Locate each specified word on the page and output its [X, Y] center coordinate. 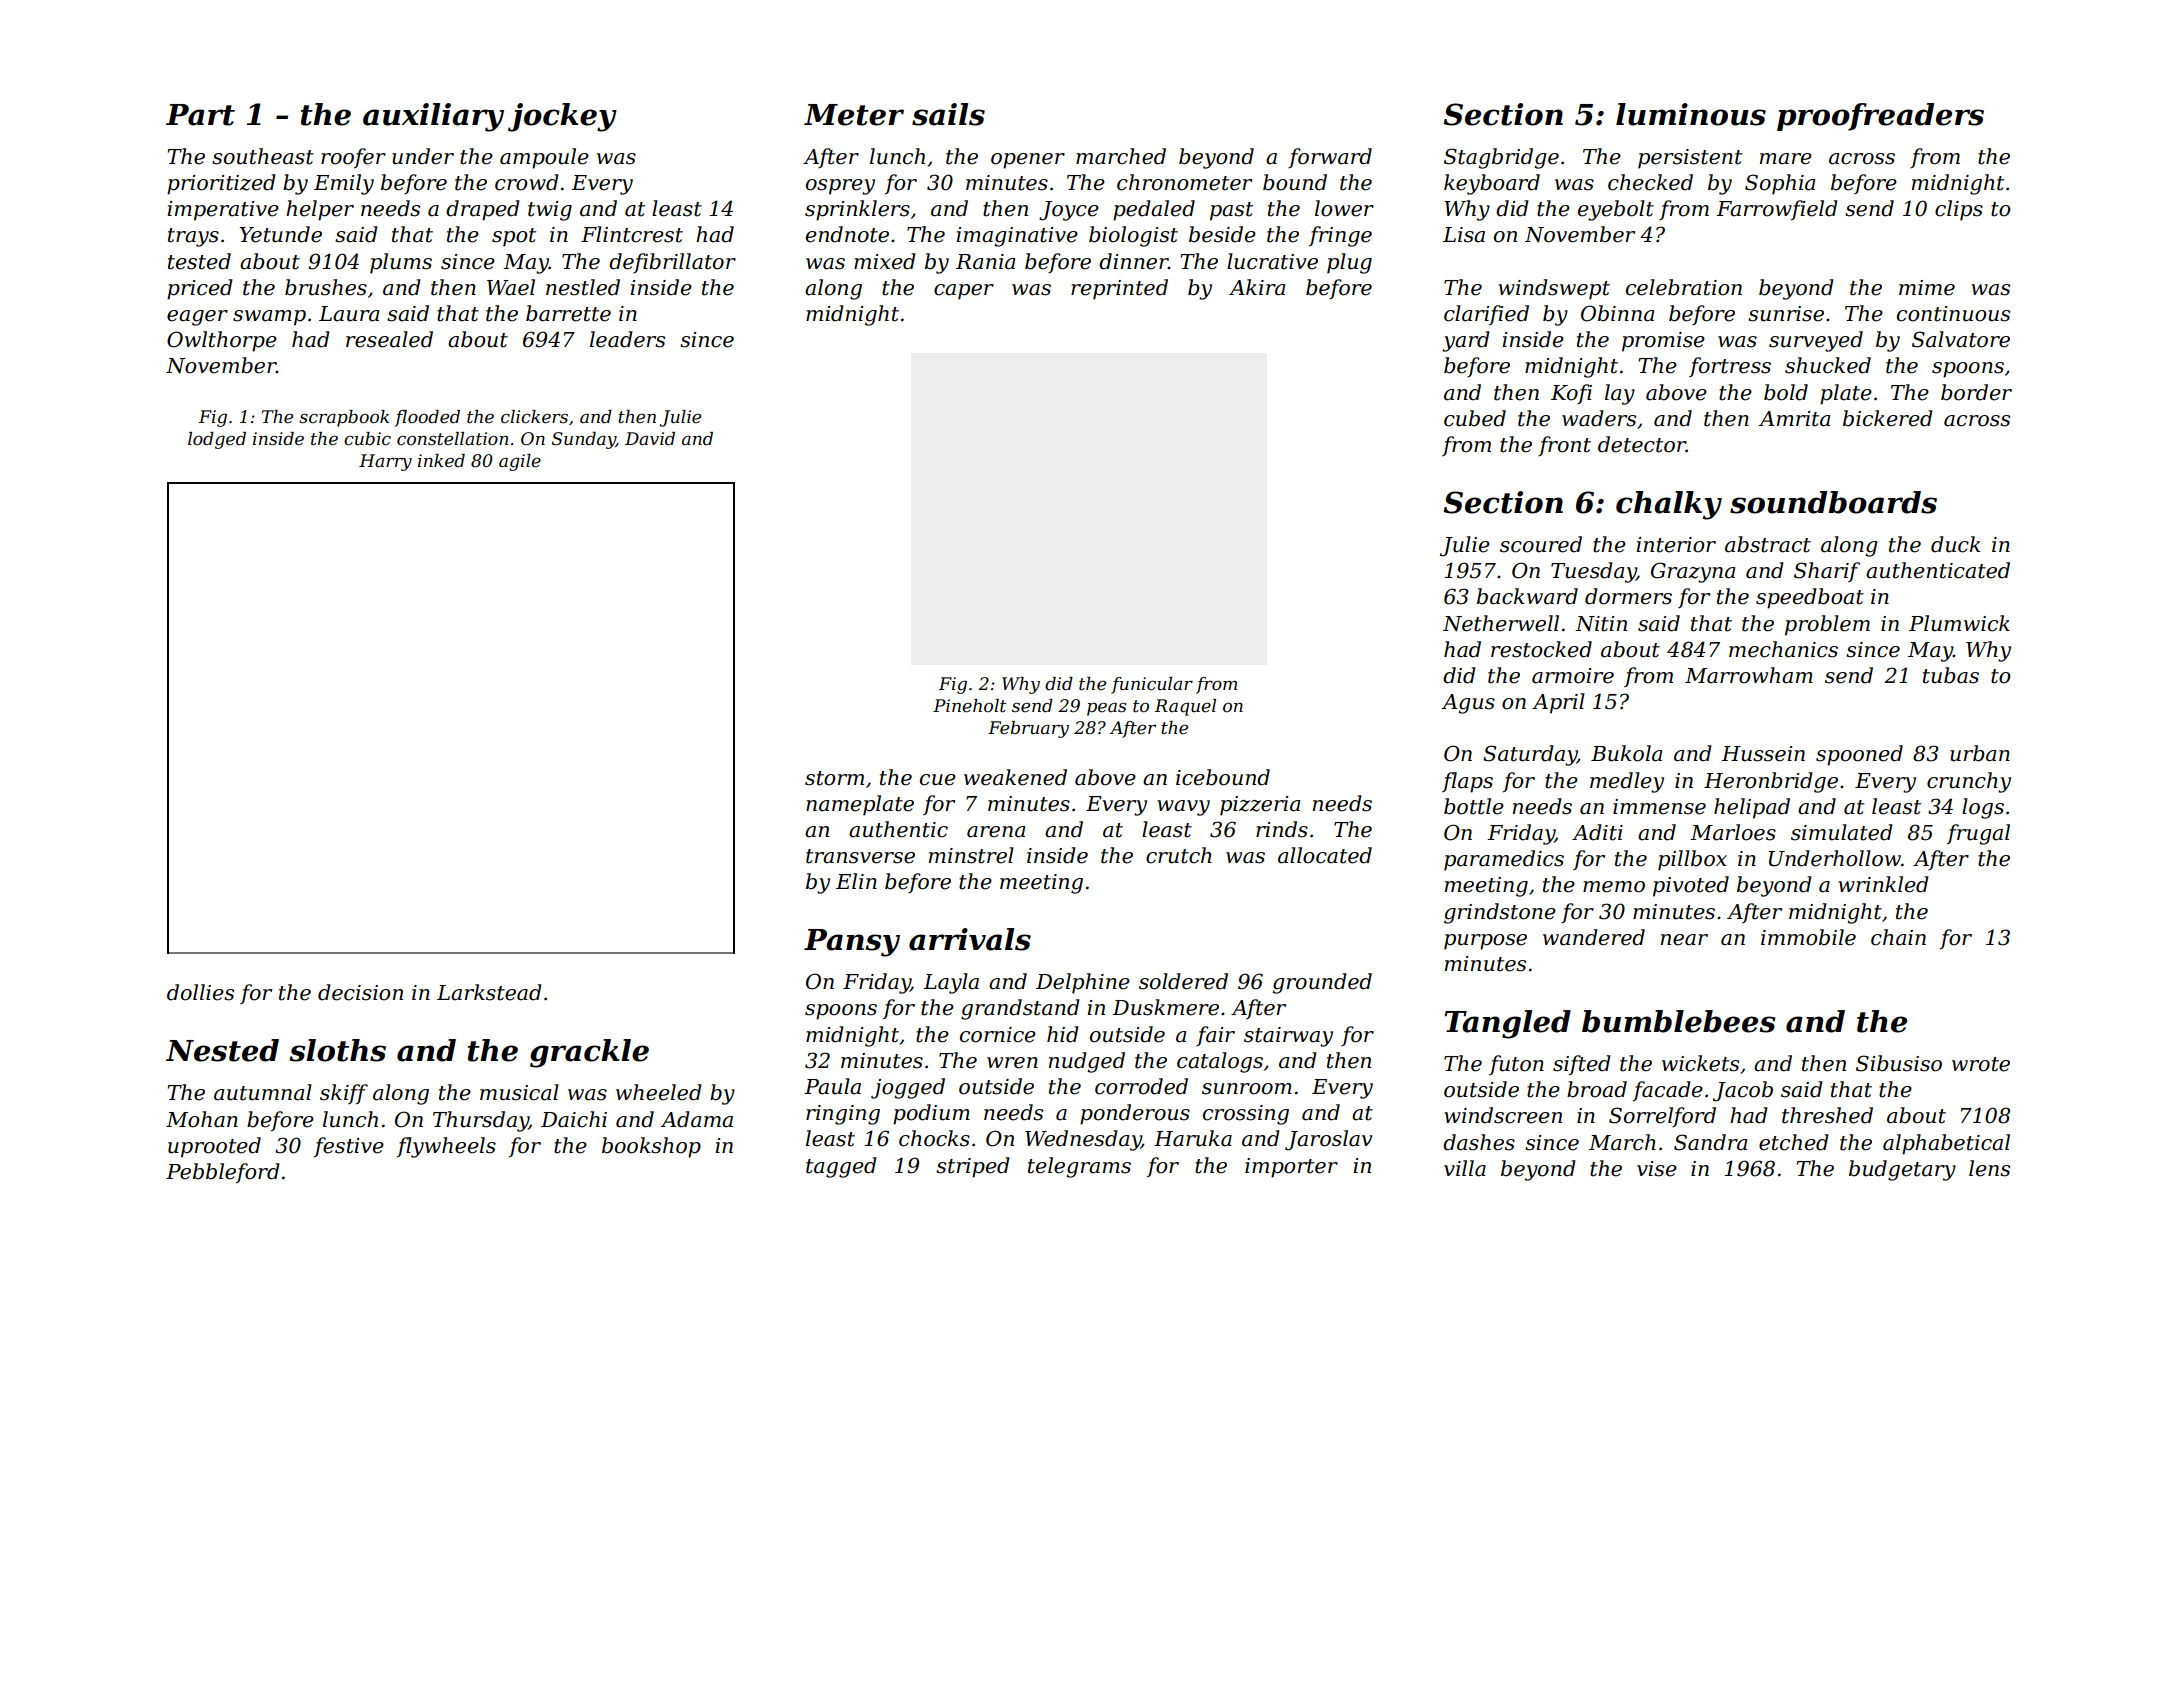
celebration [1684, 287]
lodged [217, 440]
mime [1927, 288]
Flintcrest [632, 234]
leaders [627, 339]
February [1028, 729]
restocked [1541, 649]
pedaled [1154, 210]
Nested [222, 1050]
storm [834, 778]
